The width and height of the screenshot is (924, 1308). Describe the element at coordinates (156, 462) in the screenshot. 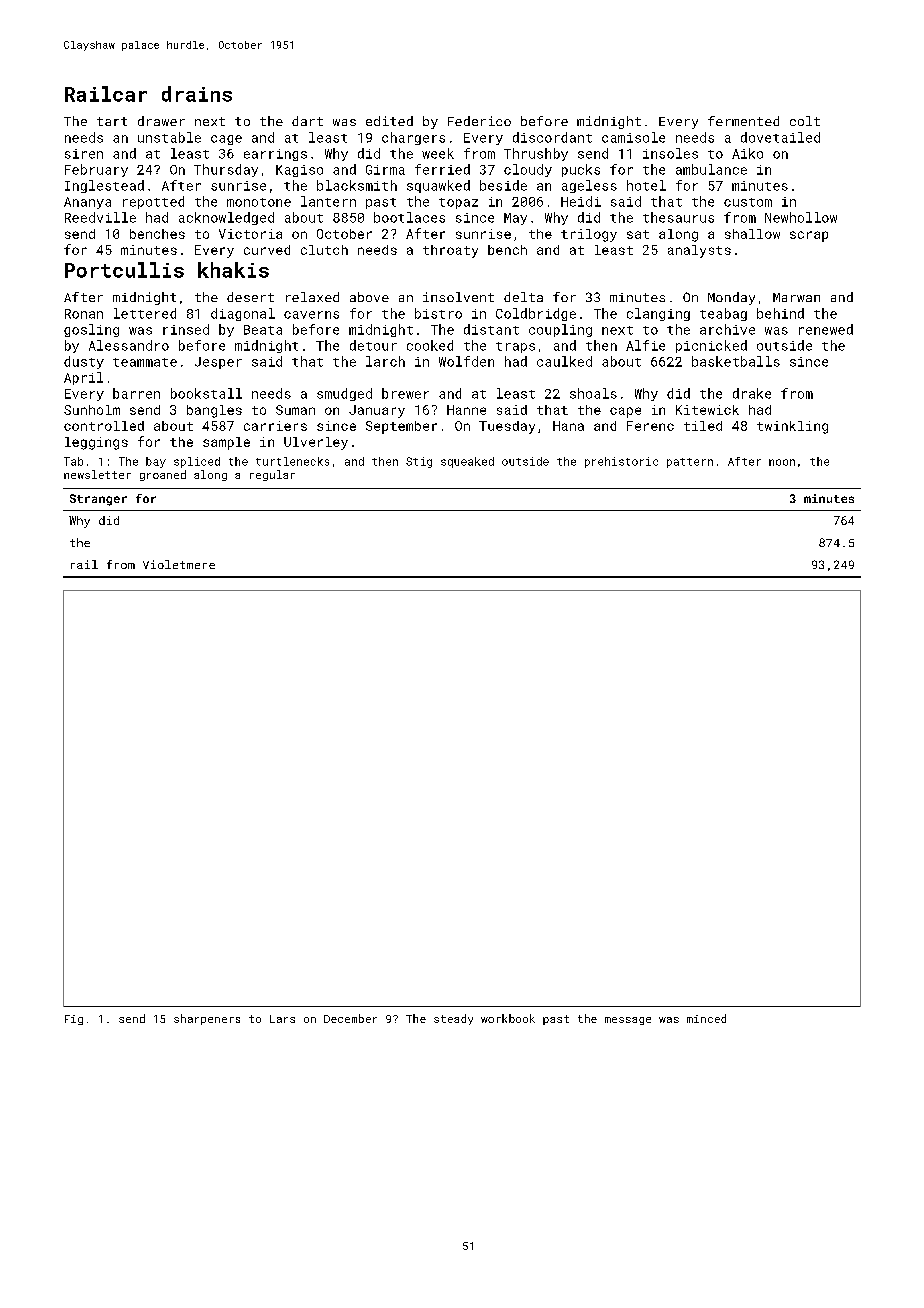

I see `bay` at that location.
